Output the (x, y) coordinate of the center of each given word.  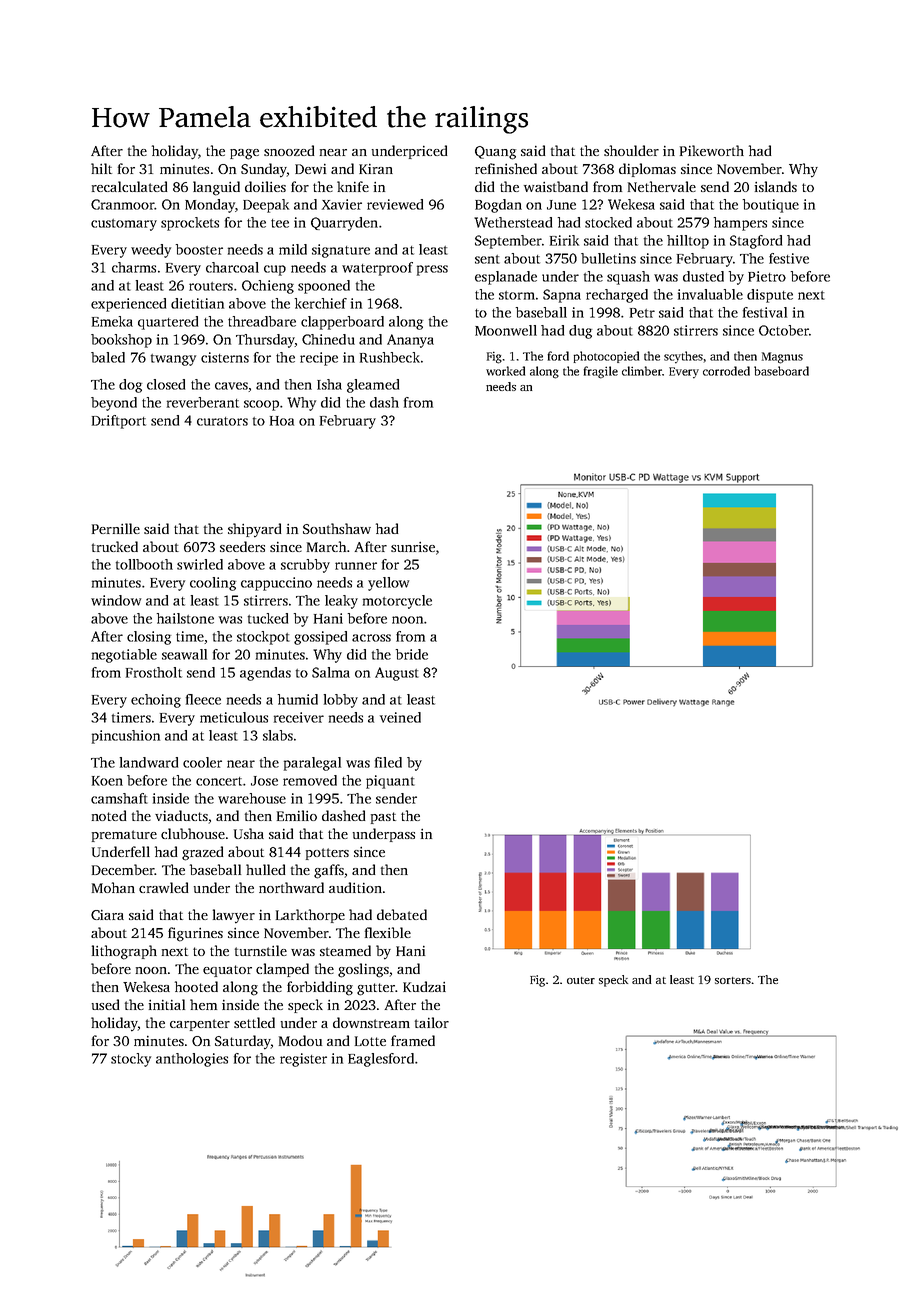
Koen (107, 781)
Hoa (282, 421)
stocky (131, 1060)
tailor (432, 1022)
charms (134, 267)
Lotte (370, 1041)
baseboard (781, 371)
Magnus (782, 358)
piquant (390, 782)
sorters (733, 980)
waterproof (377, 269)
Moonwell (506, 330)
